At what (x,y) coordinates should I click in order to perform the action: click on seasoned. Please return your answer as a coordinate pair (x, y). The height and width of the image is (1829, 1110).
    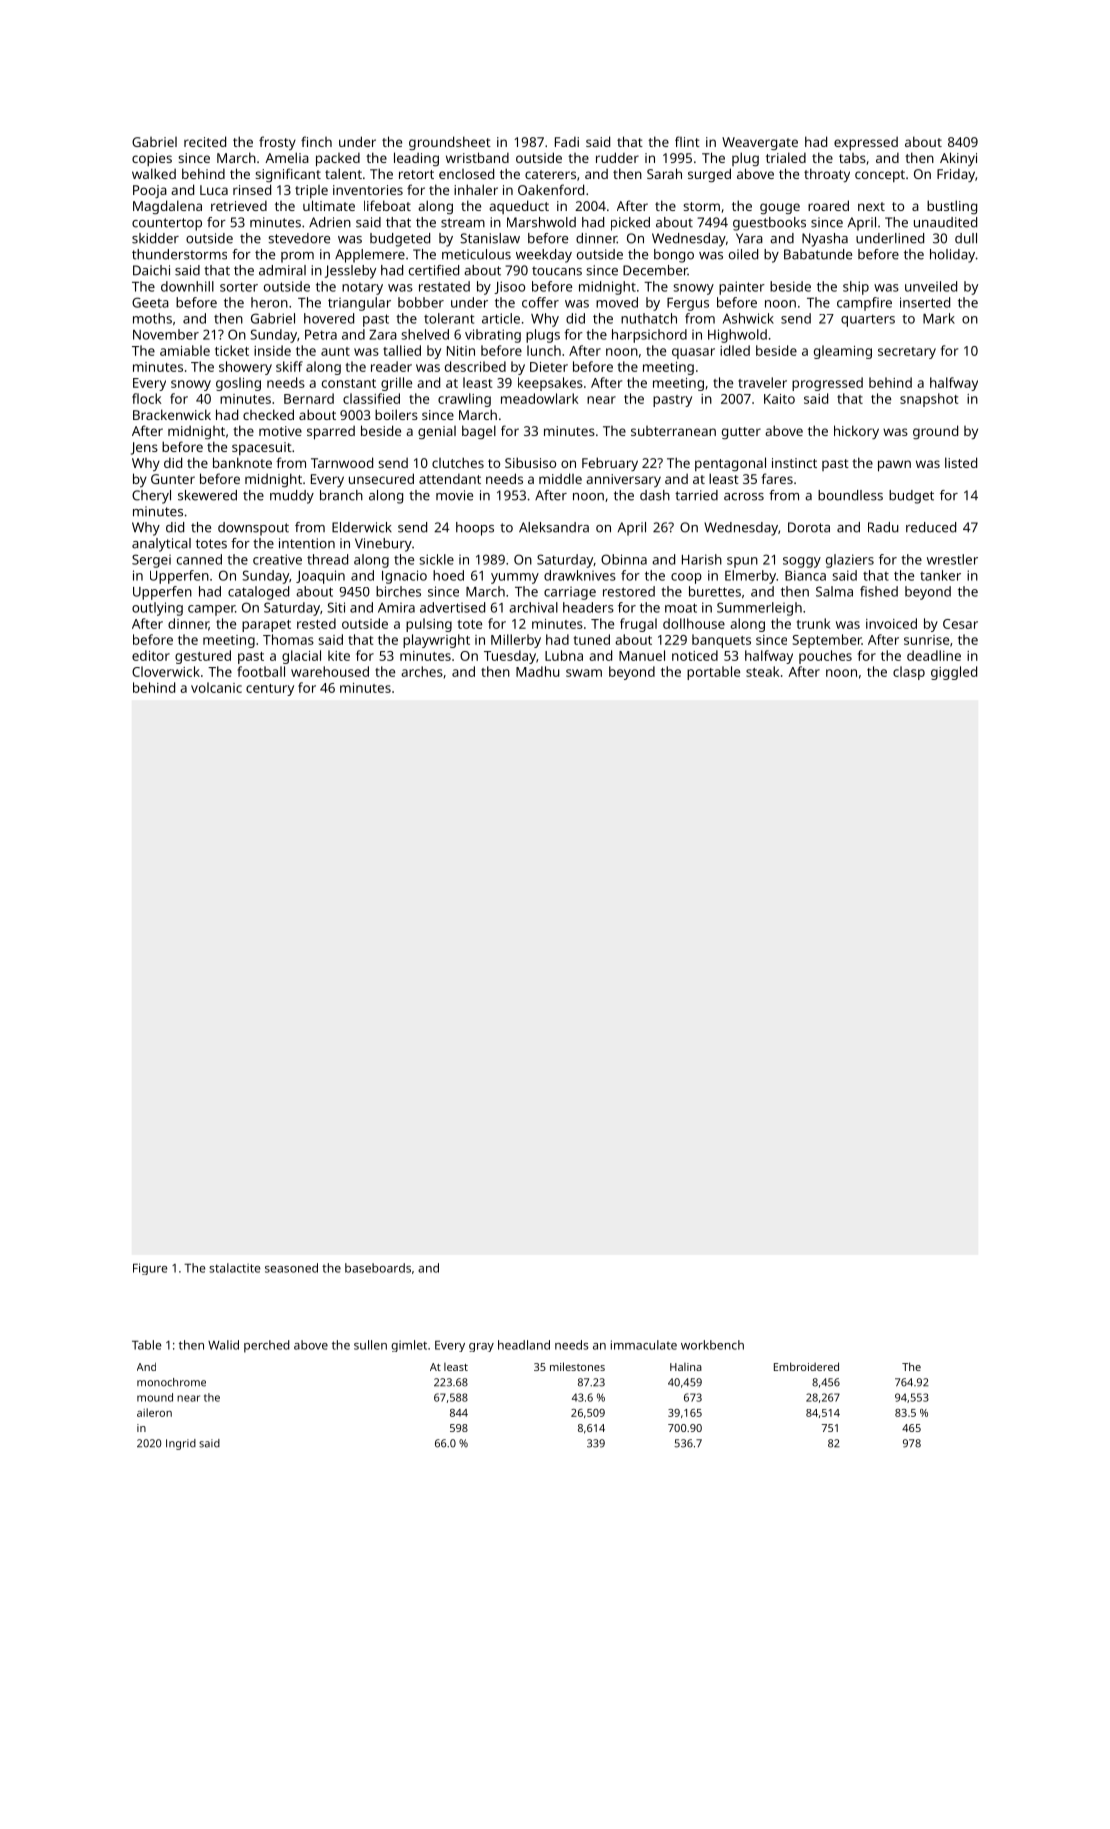
    Looking at the image, I should click on (291, 1268).
